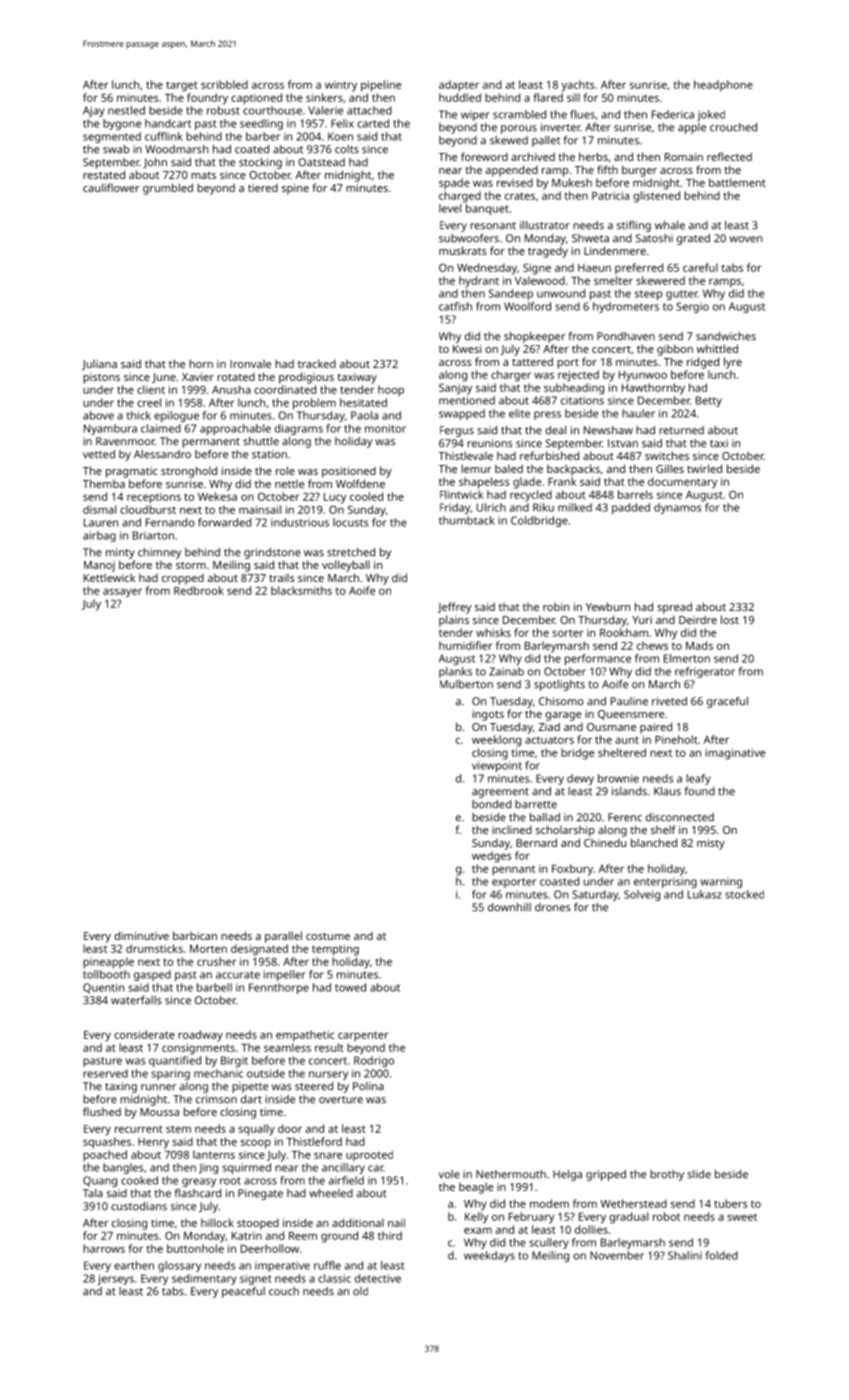 This screenshot has height=1400, width=849. What do you see at coordinates (673, 114) in the screenshot?
I see `Federica` at bounding box center [673, 114].
